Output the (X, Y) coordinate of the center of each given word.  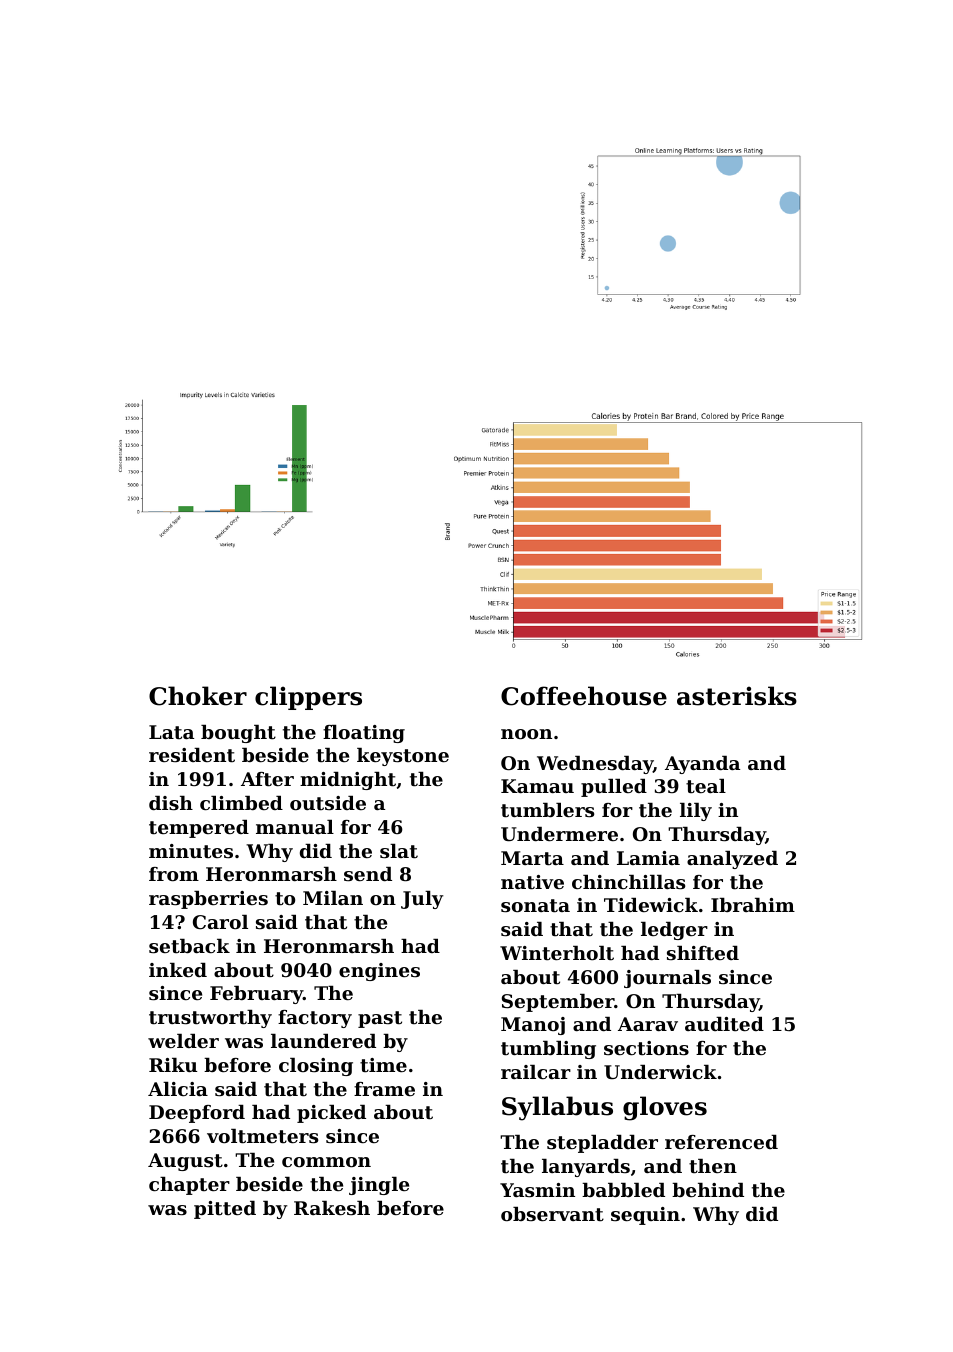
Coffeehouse (584, 696)
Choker (198, 696)
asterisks (737, 696)
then (713, 1166)
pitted (225, 1210)
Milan (333, 898)
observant (552, 1214)
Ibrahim (753, 905)
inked (178, 970)
